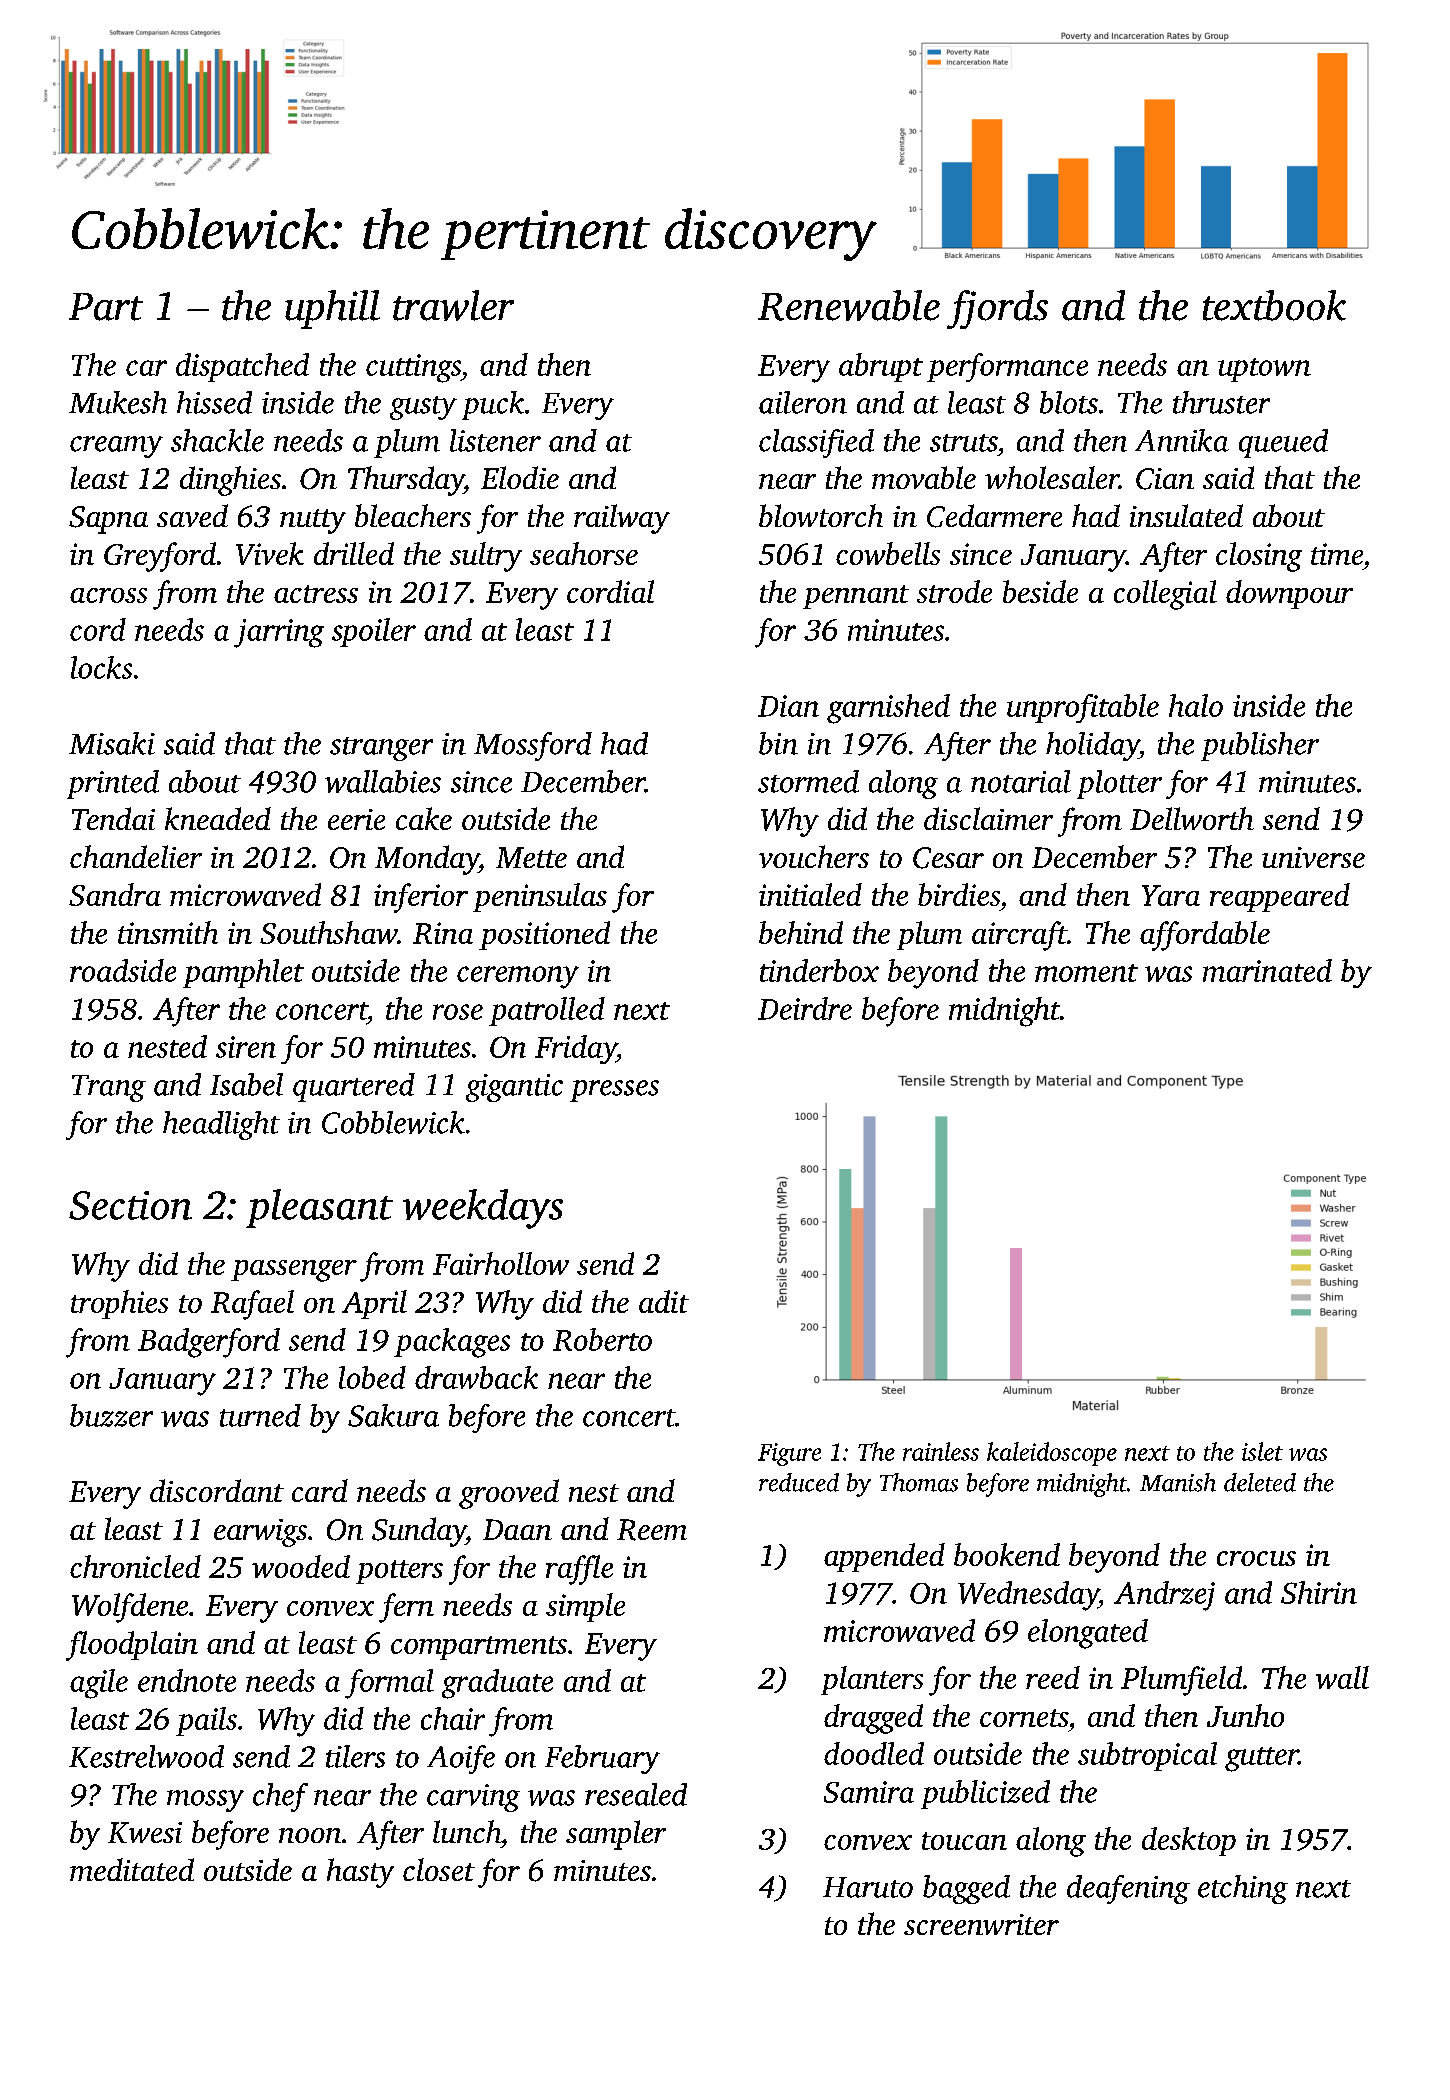 The image size is (1450, 2100). Describe the element at coordinates (1262, 1451) in the screenshot. I see `islet` at that location.
